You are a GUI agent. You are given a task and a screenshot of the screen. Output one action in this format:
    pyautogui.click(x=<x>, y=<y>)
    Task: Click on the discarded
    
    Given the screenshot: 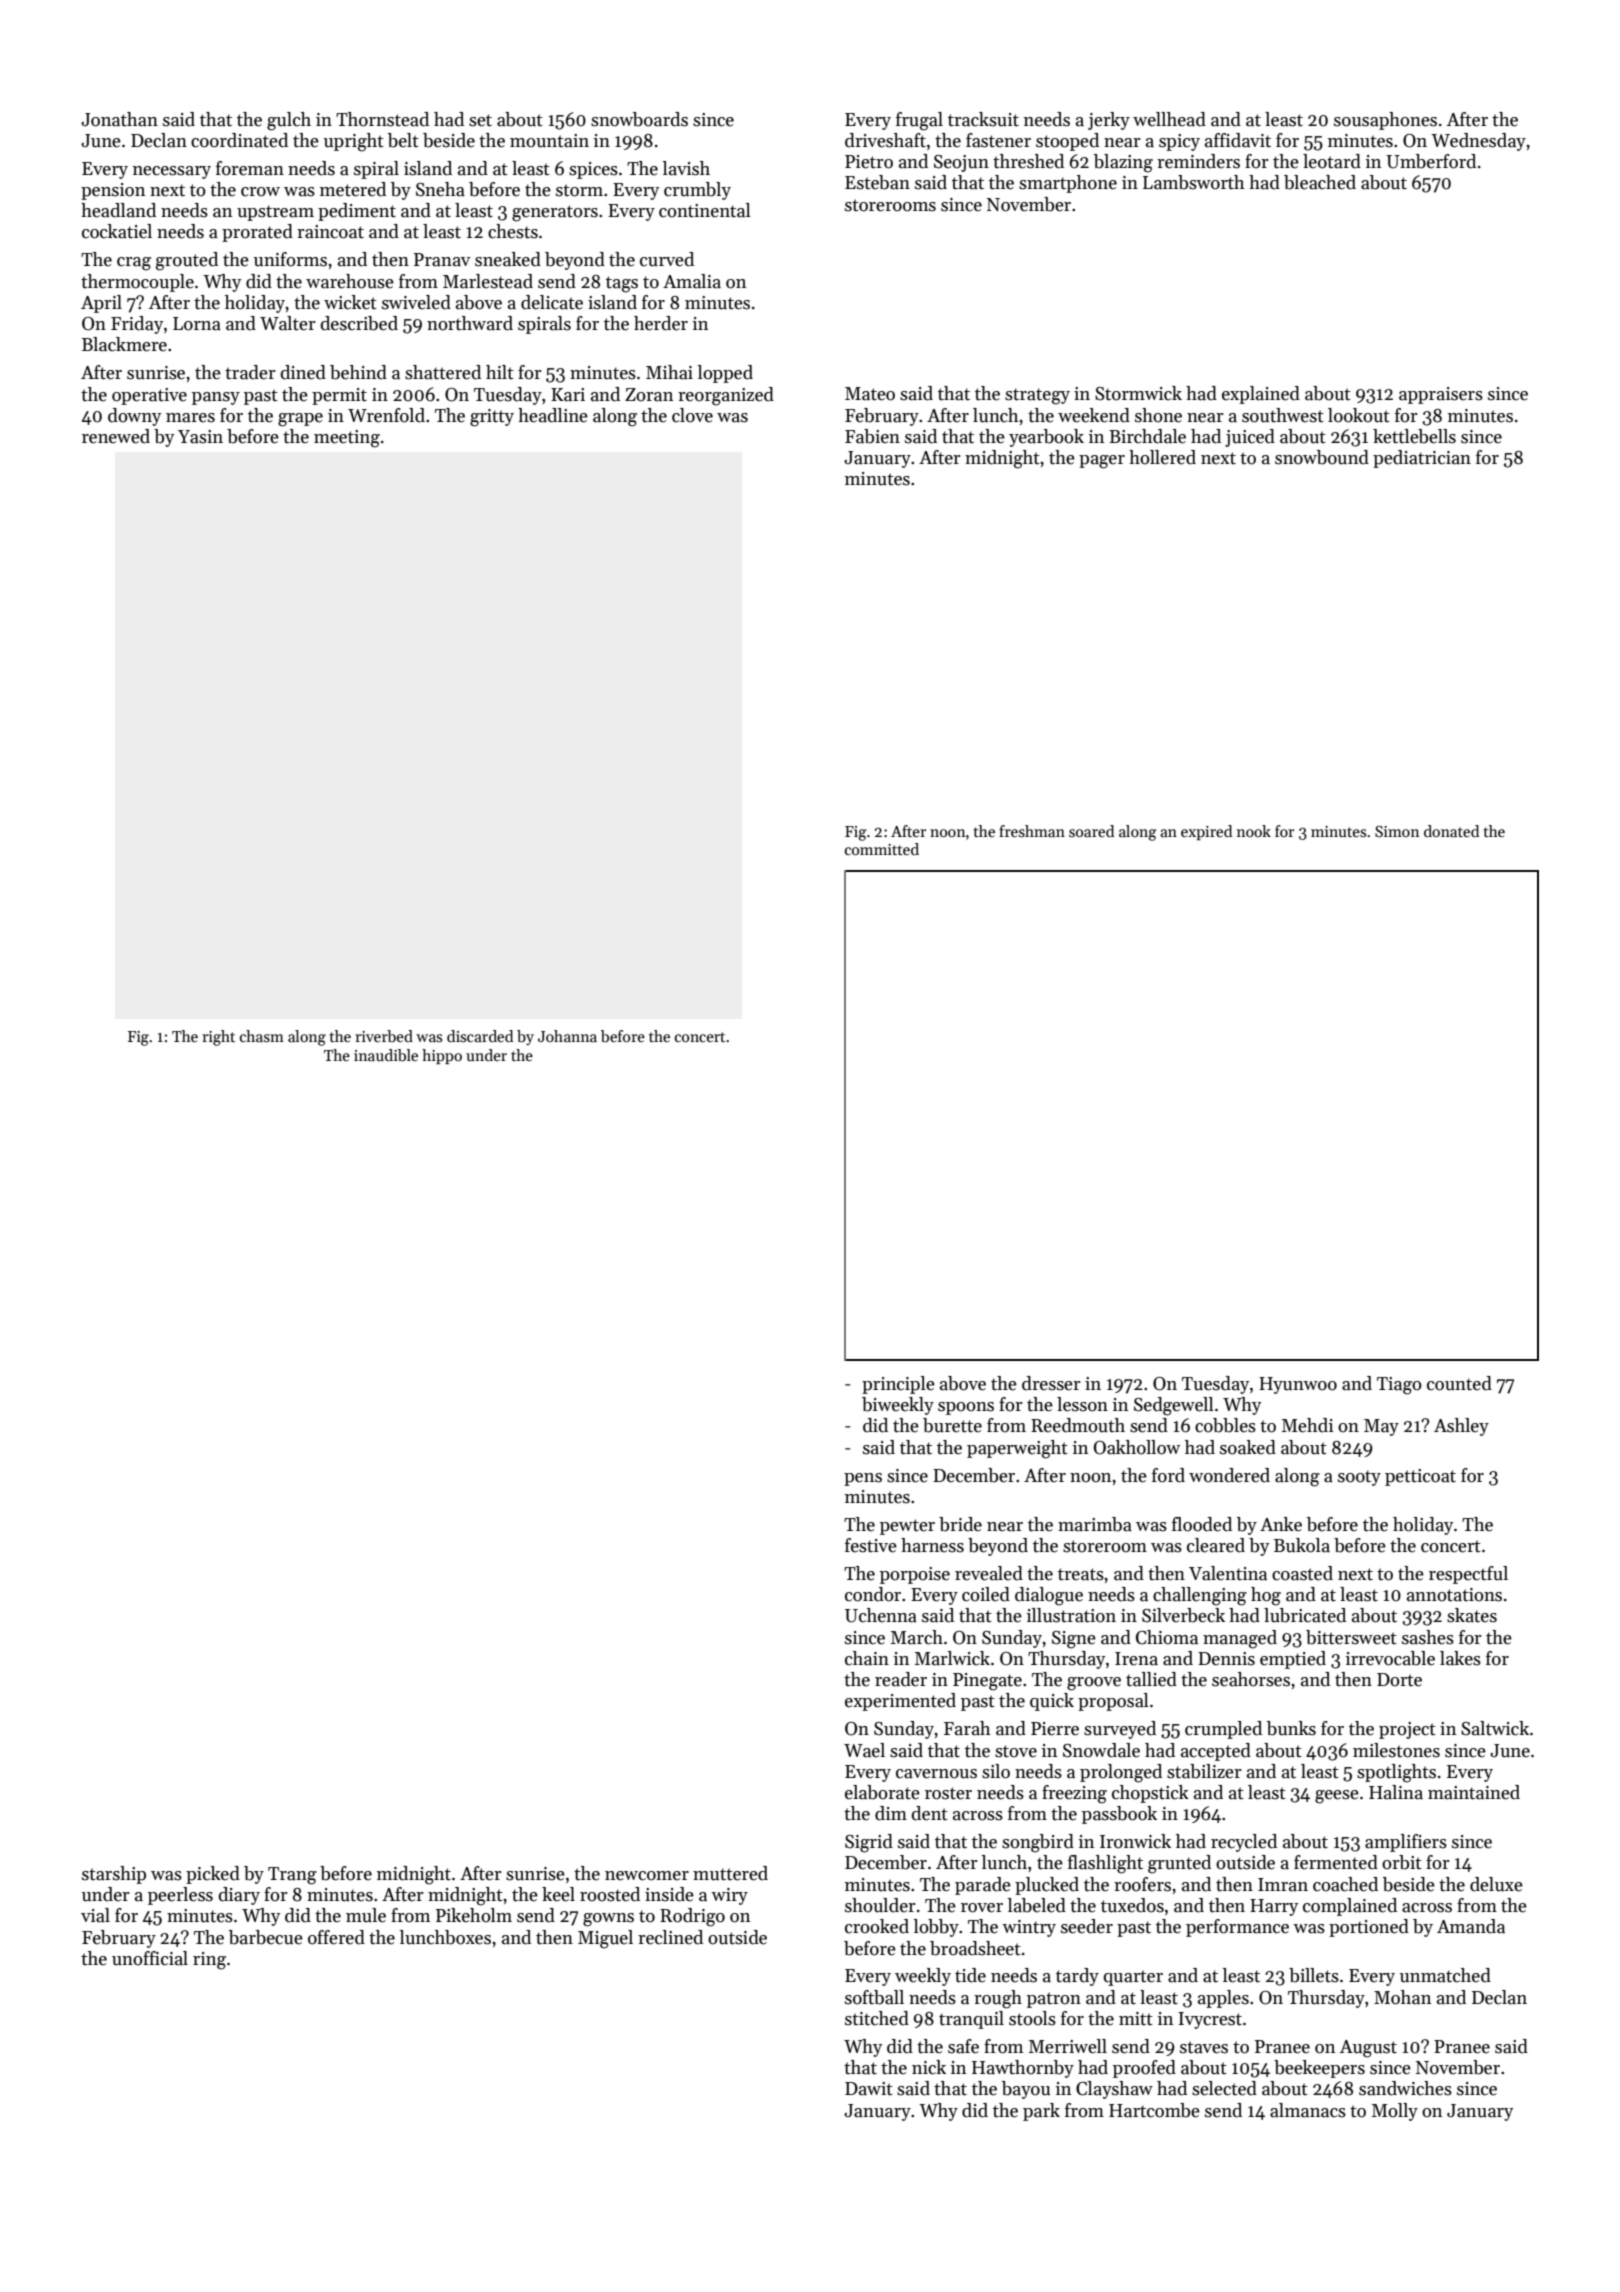 What is the action you would take?
    pyautogui.click(x=480, y=1036)
